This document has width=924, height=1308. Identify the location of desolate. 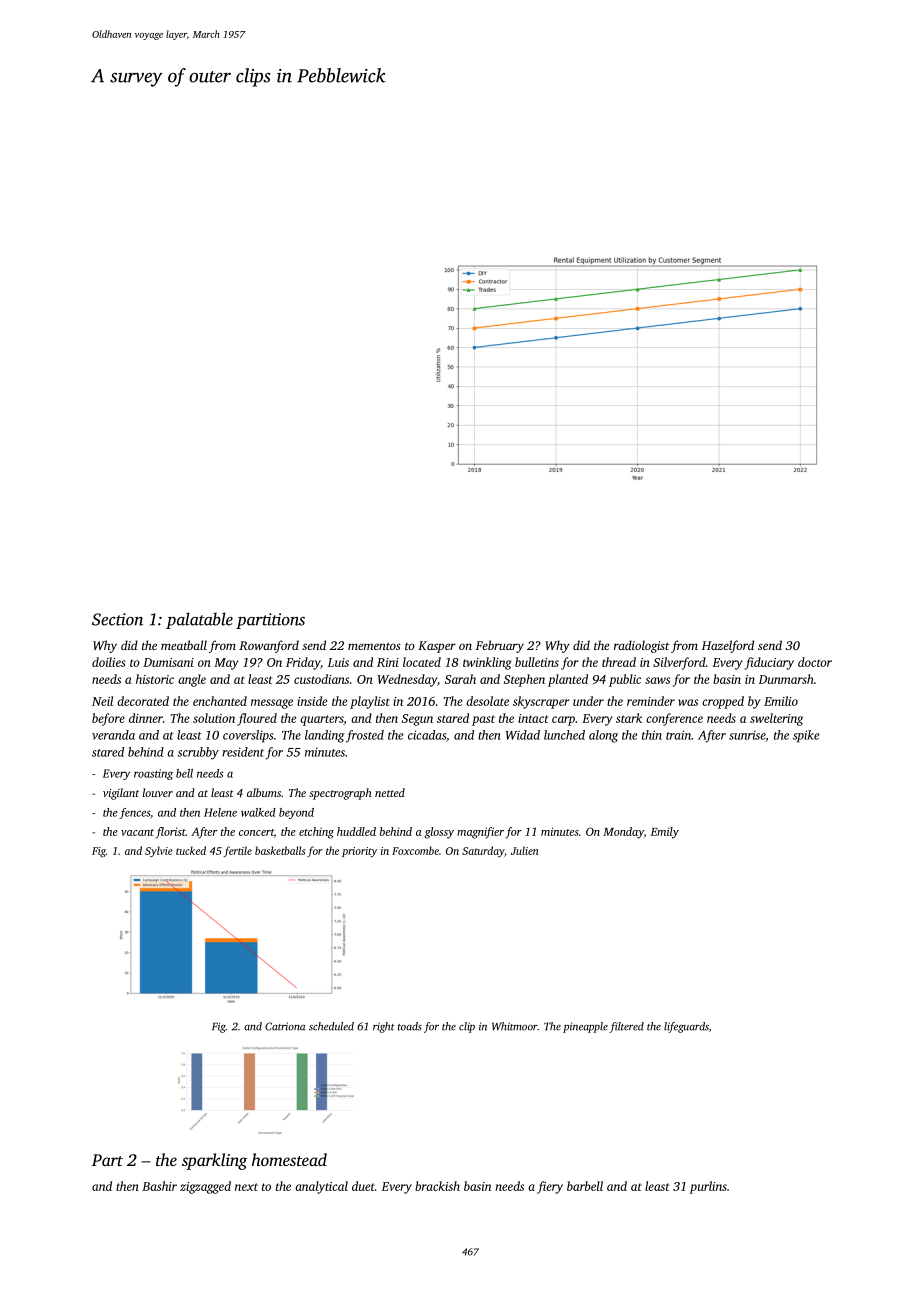
(487, 701).
